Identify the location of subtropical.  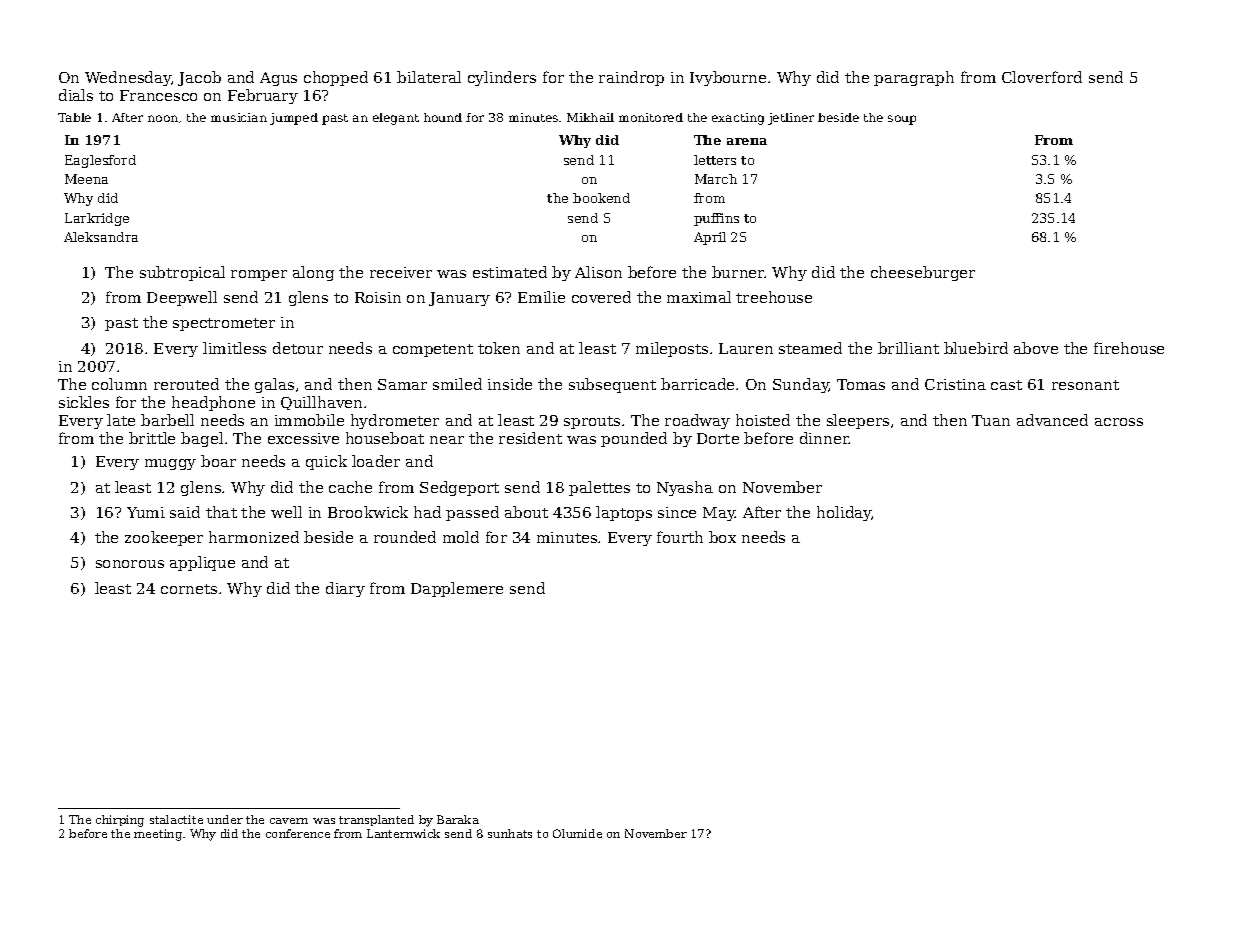
(182, 273).
